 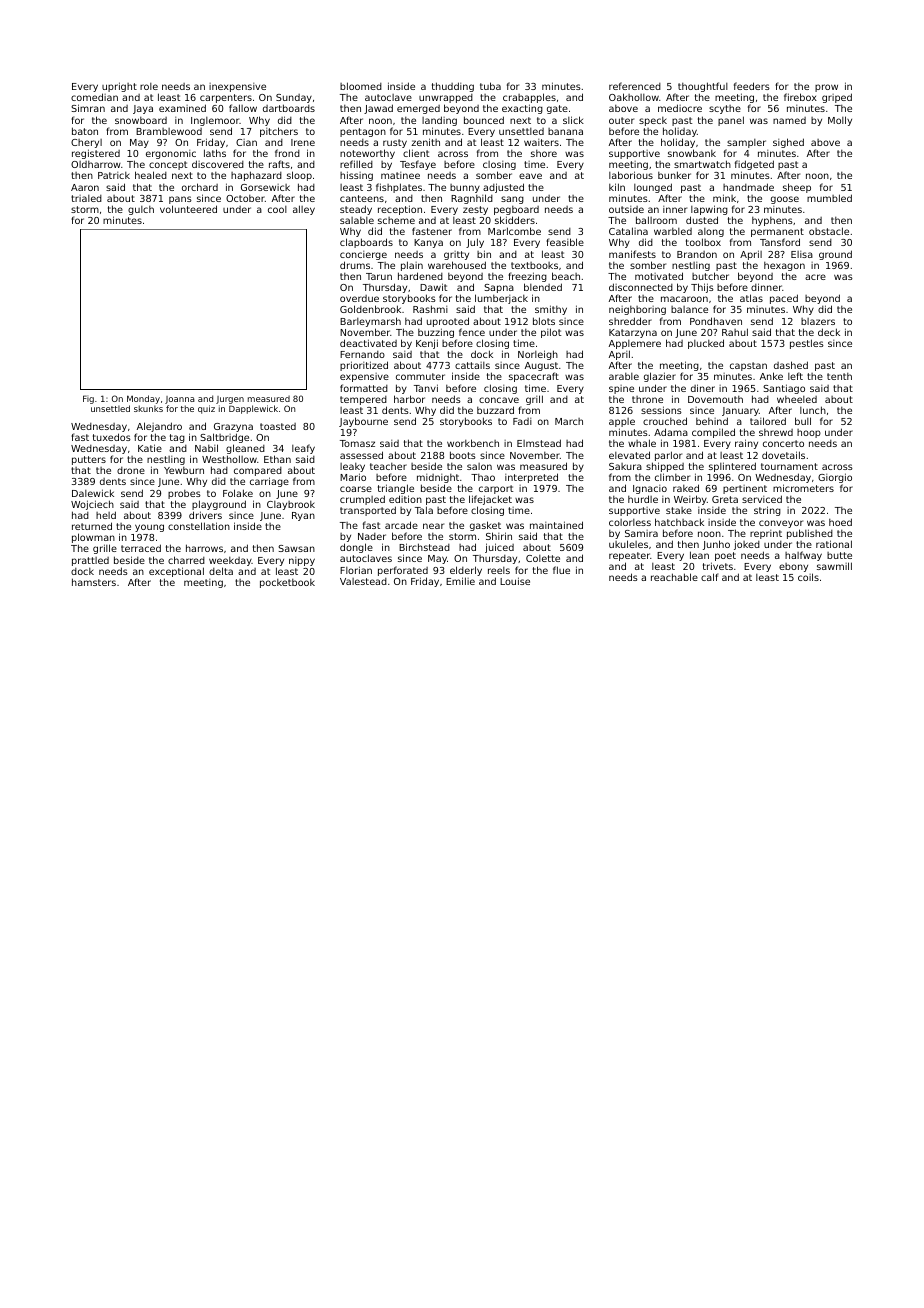 I want to click on Anke, so click(x=771, y=376).
